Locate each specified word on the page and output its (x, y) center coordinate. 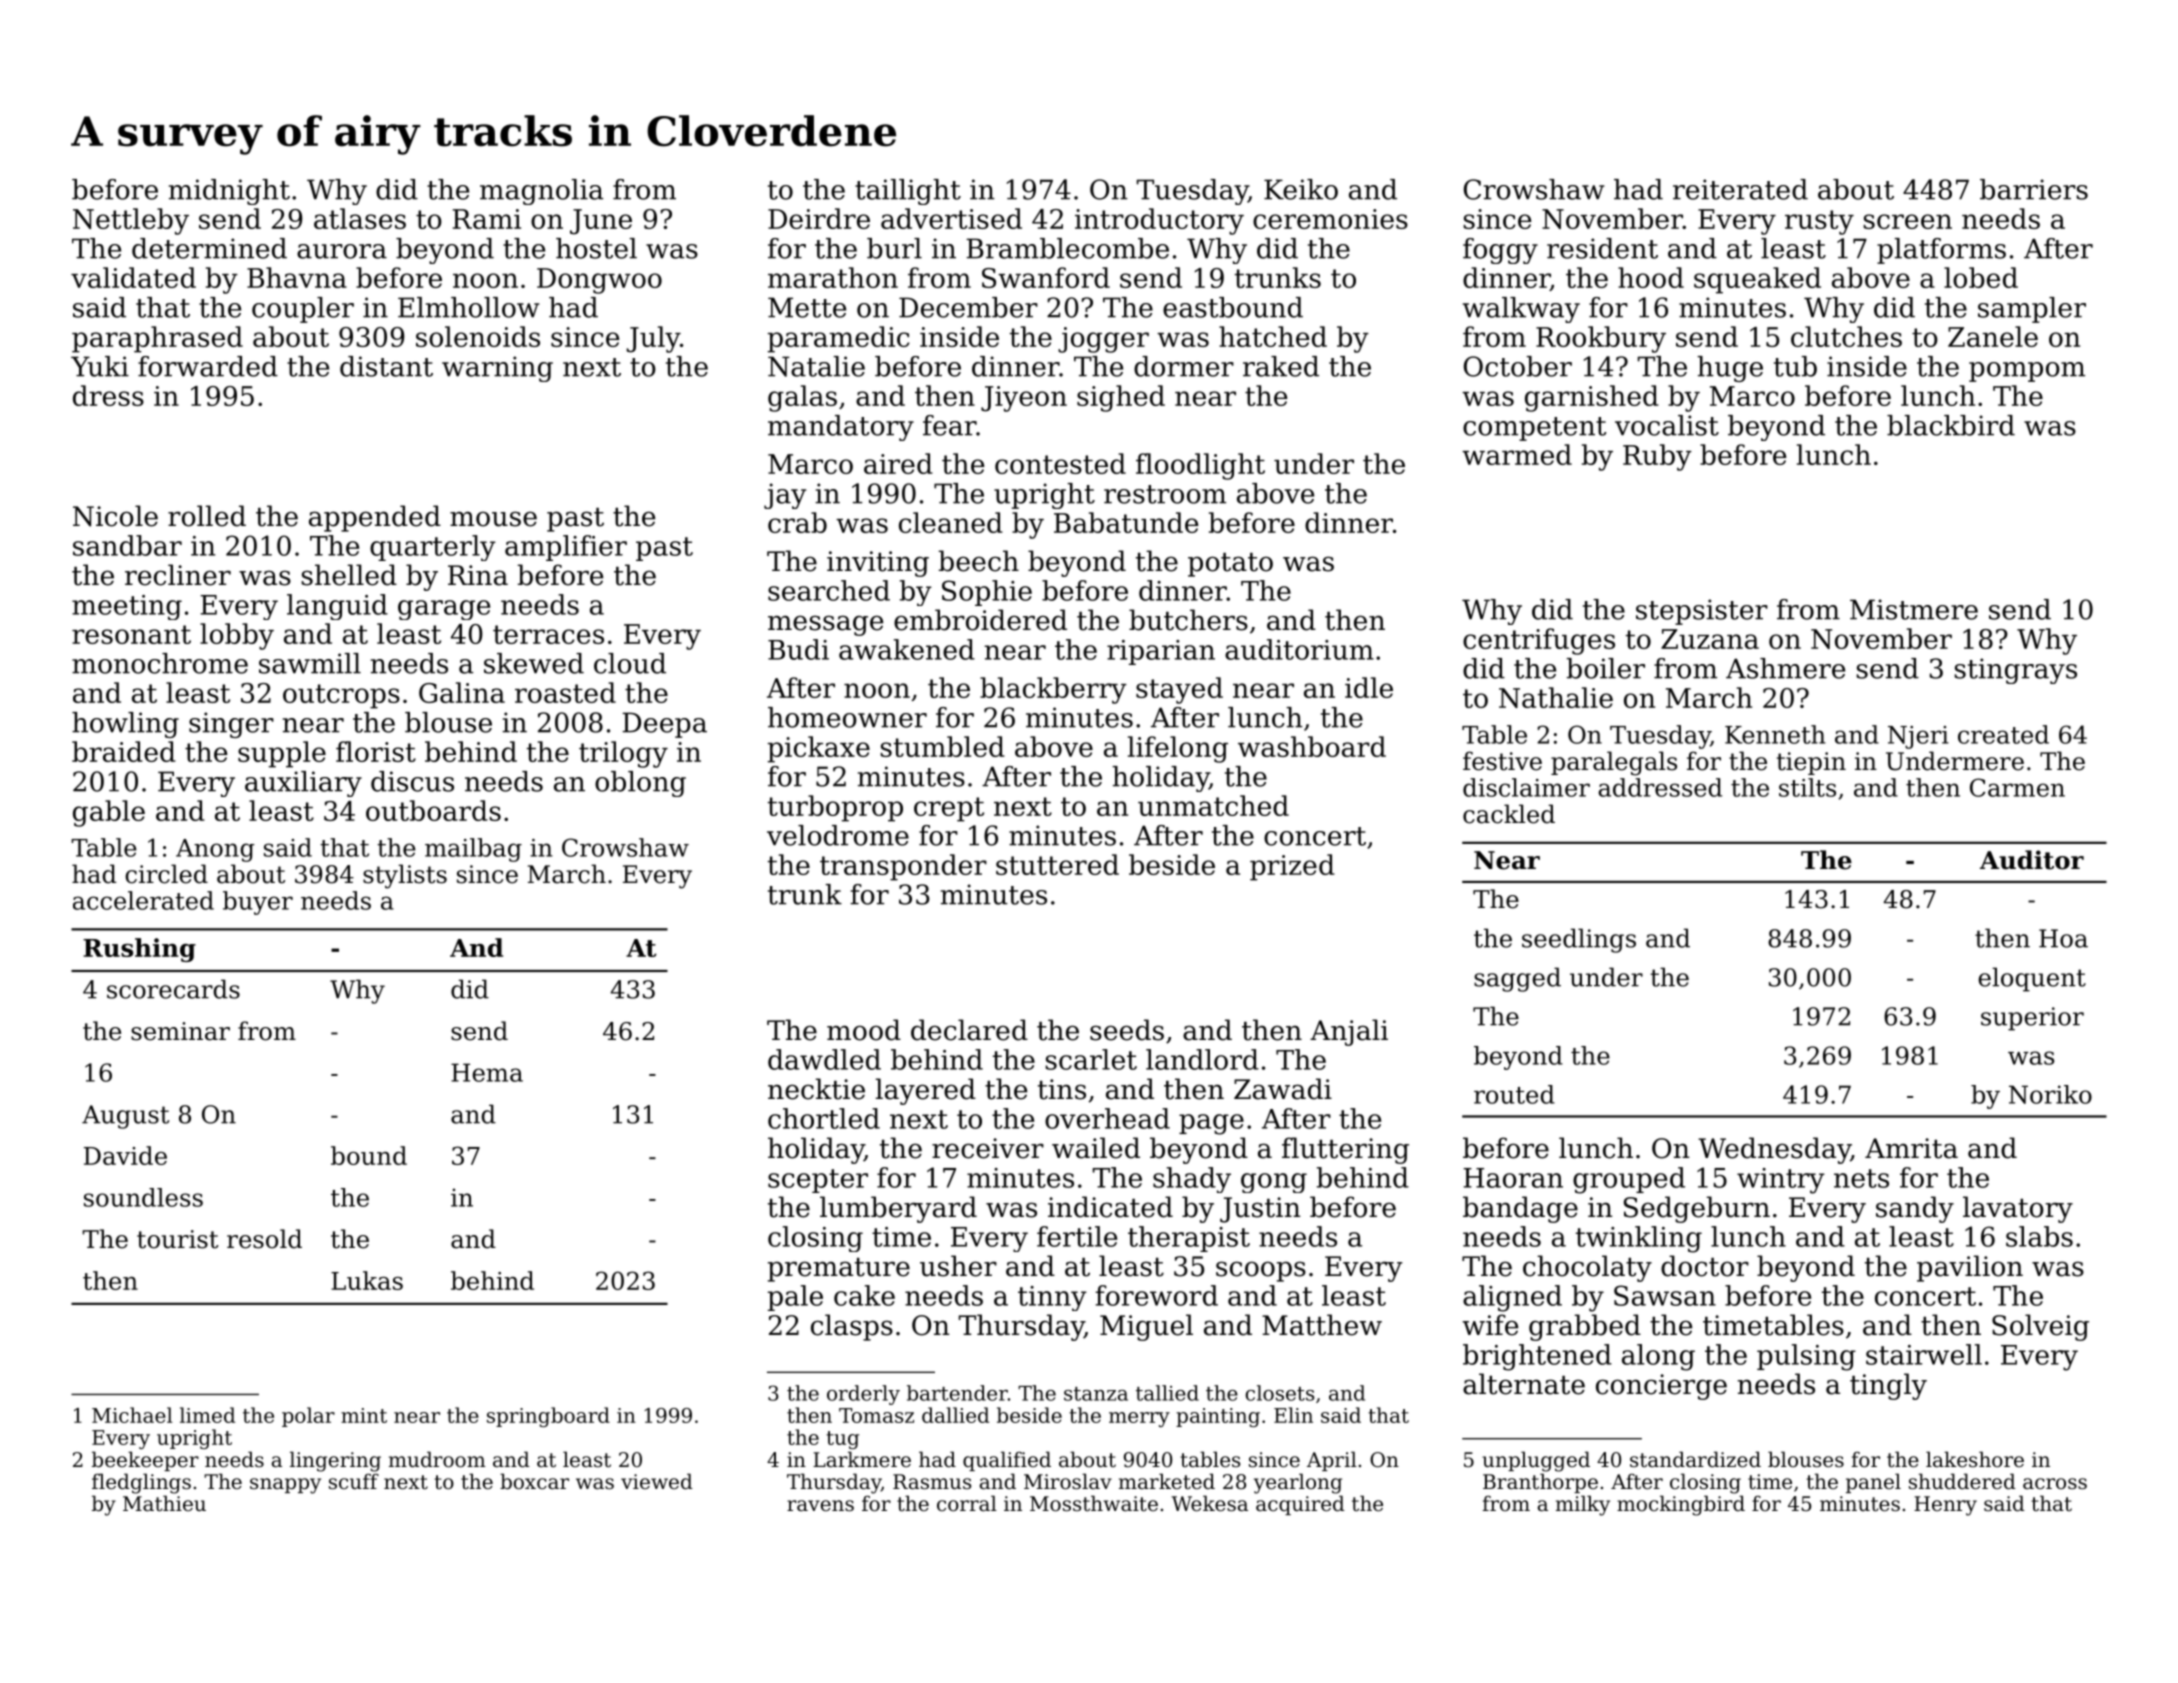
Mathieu (164, 1503)
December (968, 307)
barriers (2034, 189)
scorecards (173, 989)
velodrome (838, 835)
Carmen (2017, 787)
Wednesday (1774, 1150)
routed (1514, 1094)
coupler (303, 310)
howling (125, 725)
